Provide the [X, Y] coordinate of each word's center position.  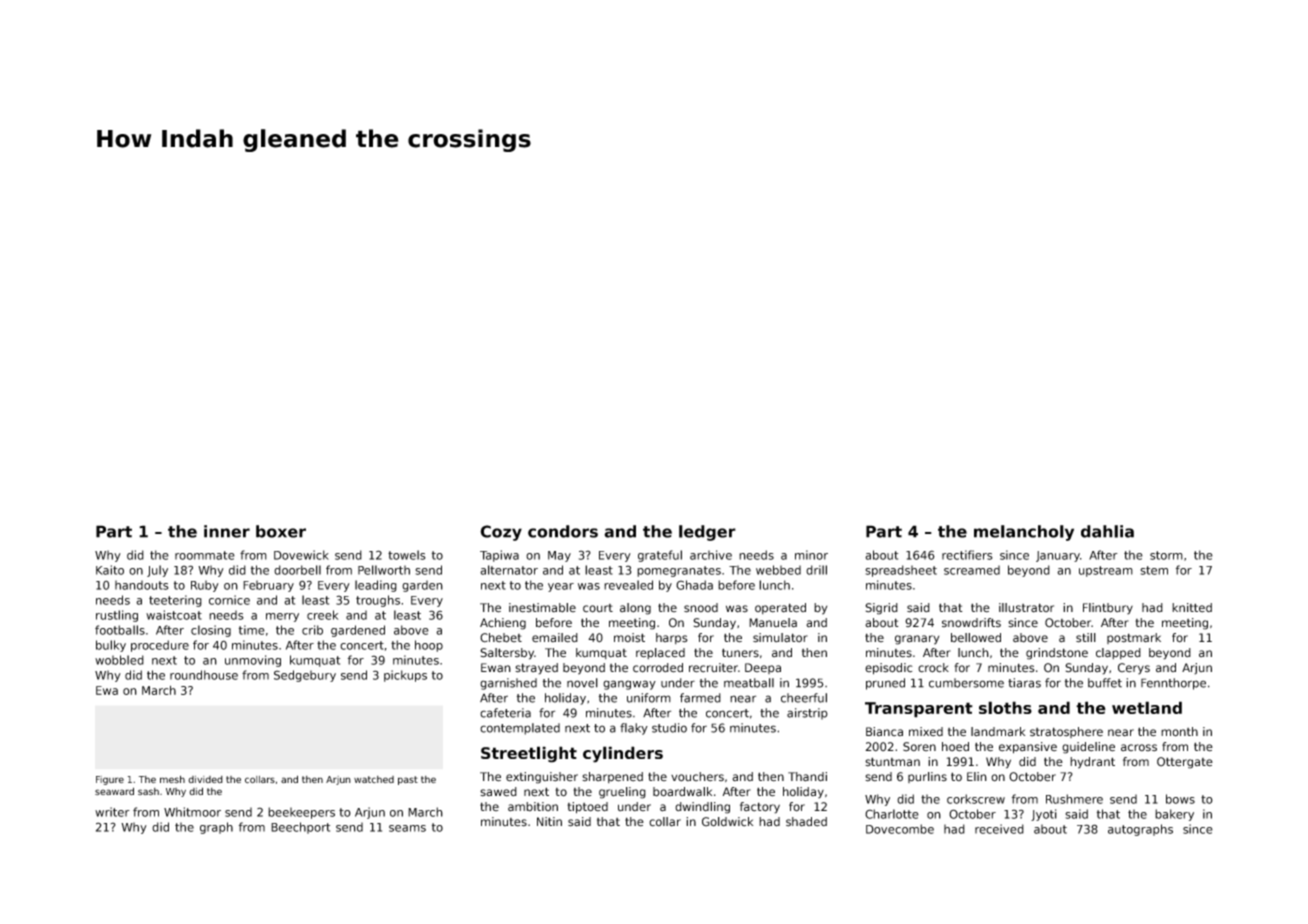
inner [227, 531]
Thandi [807, 777]
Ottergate [1185, 763]
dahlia [1107, 531]
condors [563, 531]
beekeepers [301, 813]
